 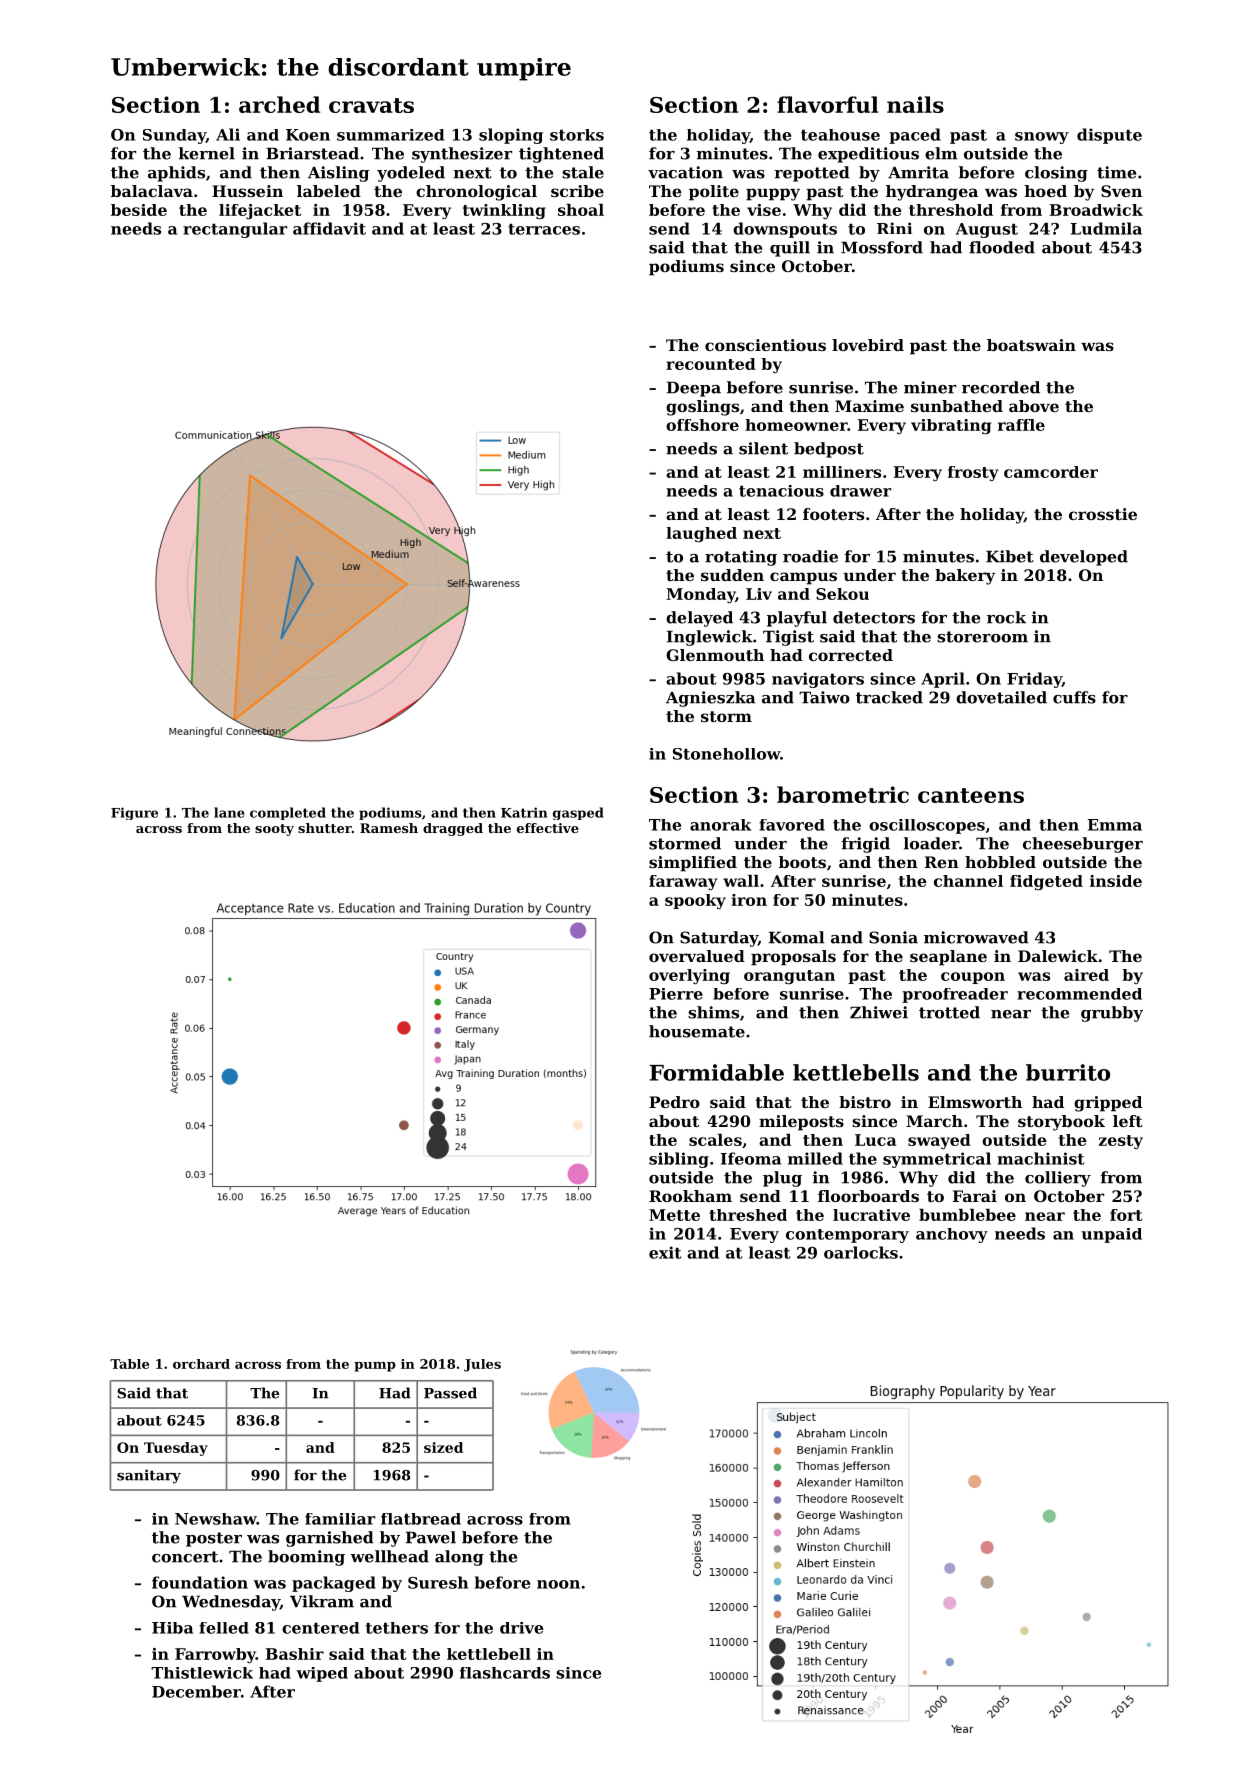 What do you see at coordinates (949, 1012) in the image?
I see `trotted` at bounding box center [949, 1012].
